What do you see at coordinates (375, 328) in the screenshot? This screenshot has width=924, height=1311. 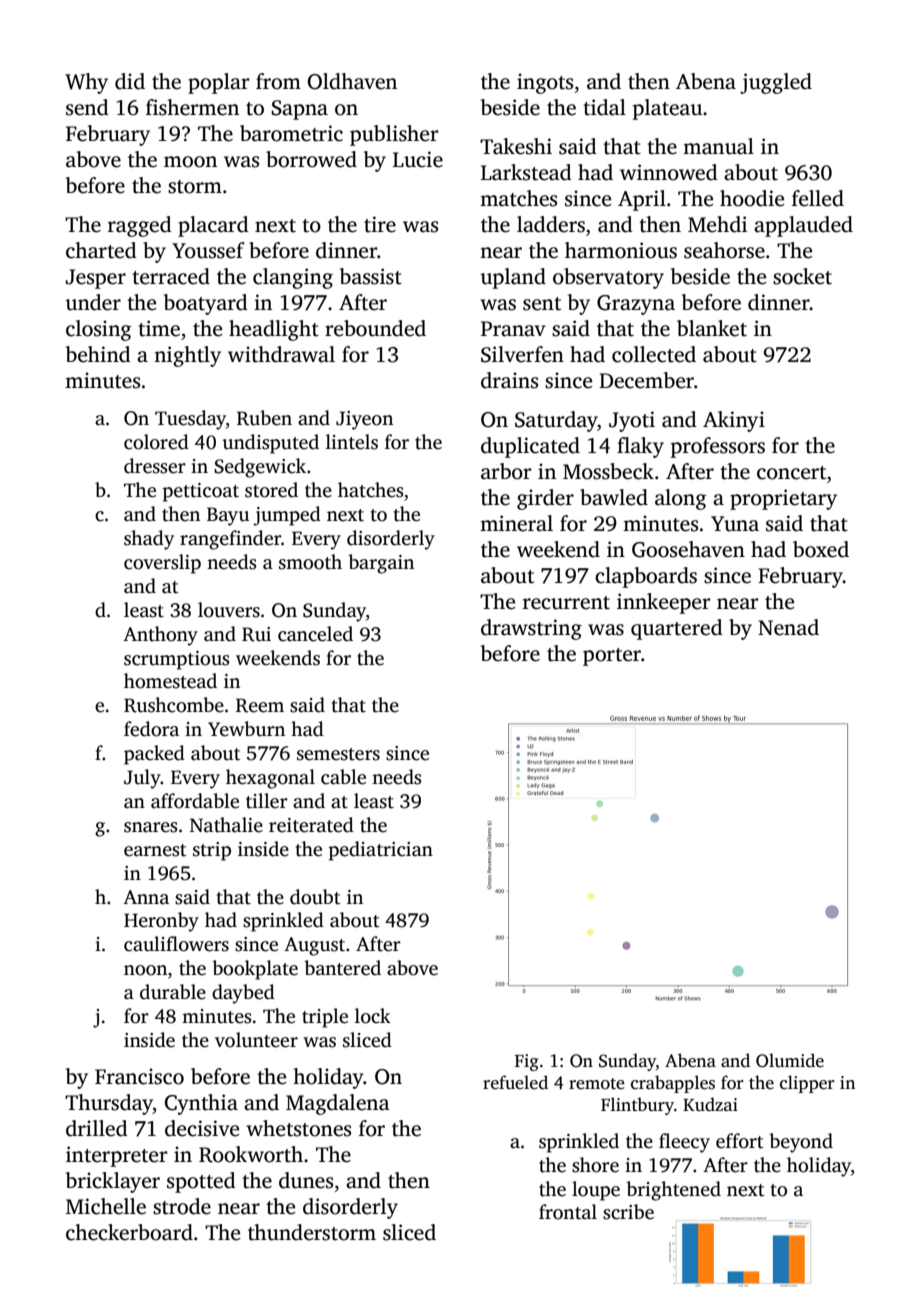 I see `rebounded` at bounding box center [375, 328].
